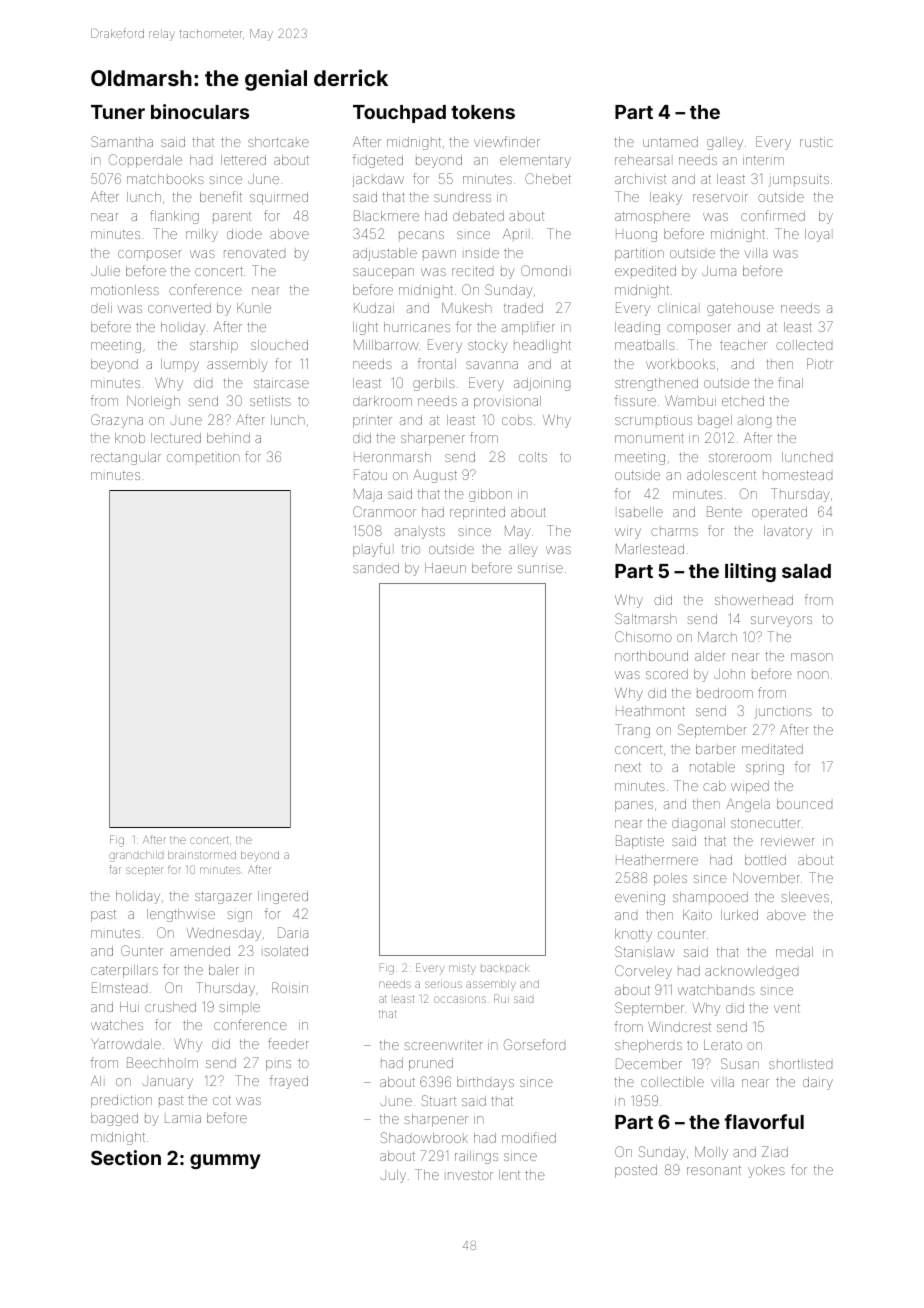 The image size is (924, 1308). I want to click on Tuner, so click(118, 112).
